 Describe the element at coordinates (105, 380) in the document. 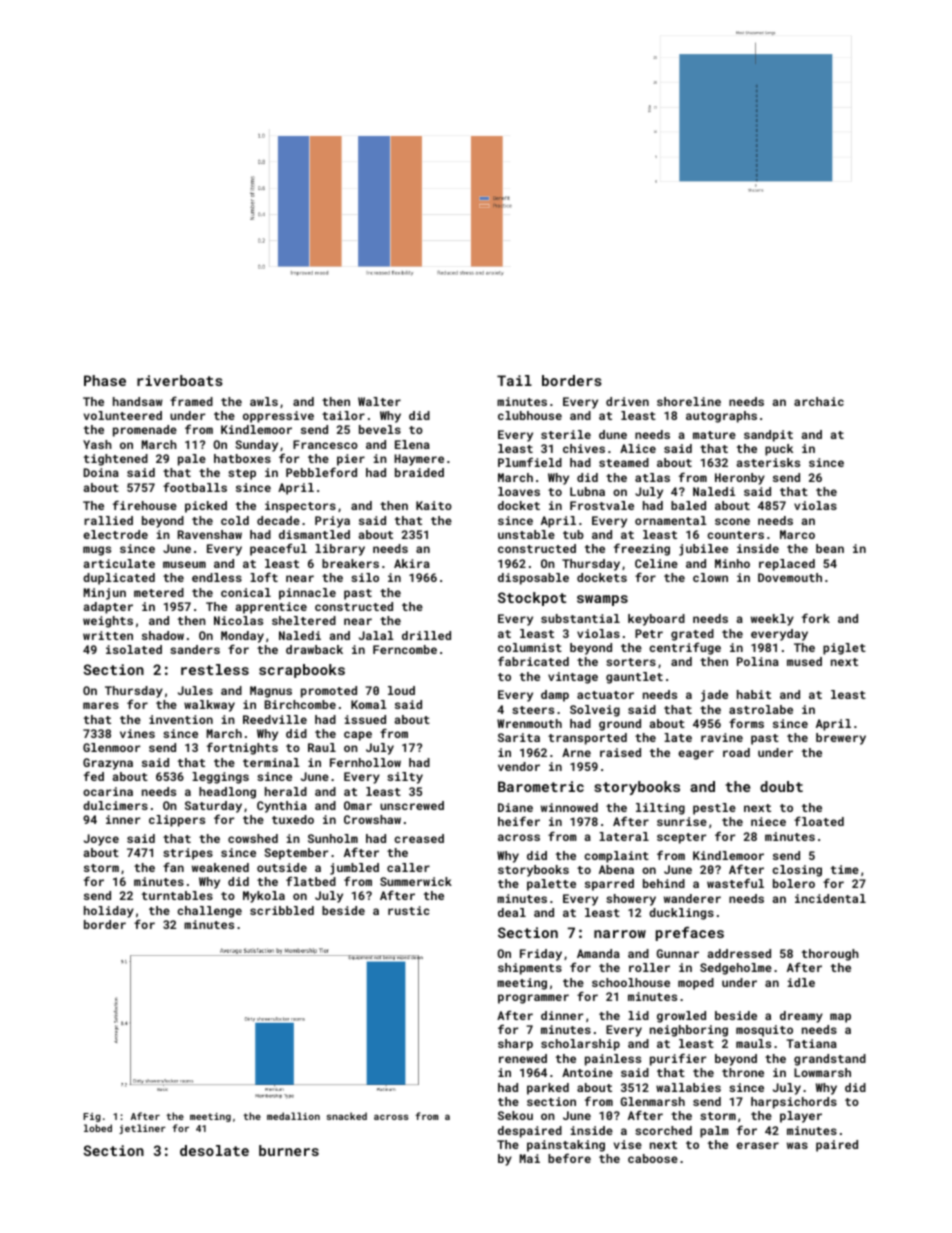

I see `Phase` at that location.
